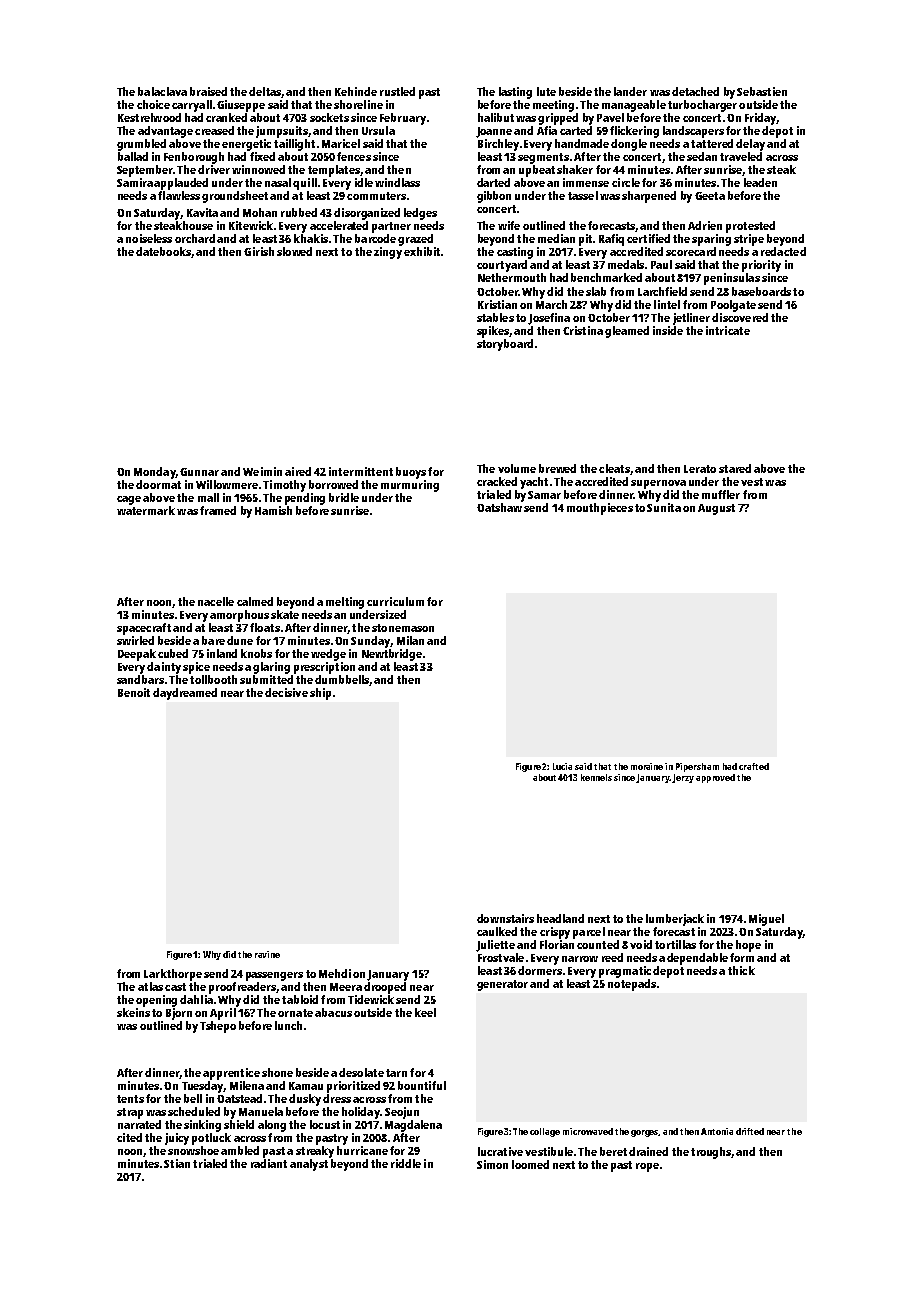 The width and height of the image is (924, 1308). What do you see at coordinates (269, 1163) in the image?
I see `radiant` at bounding box center [269, 1163].
